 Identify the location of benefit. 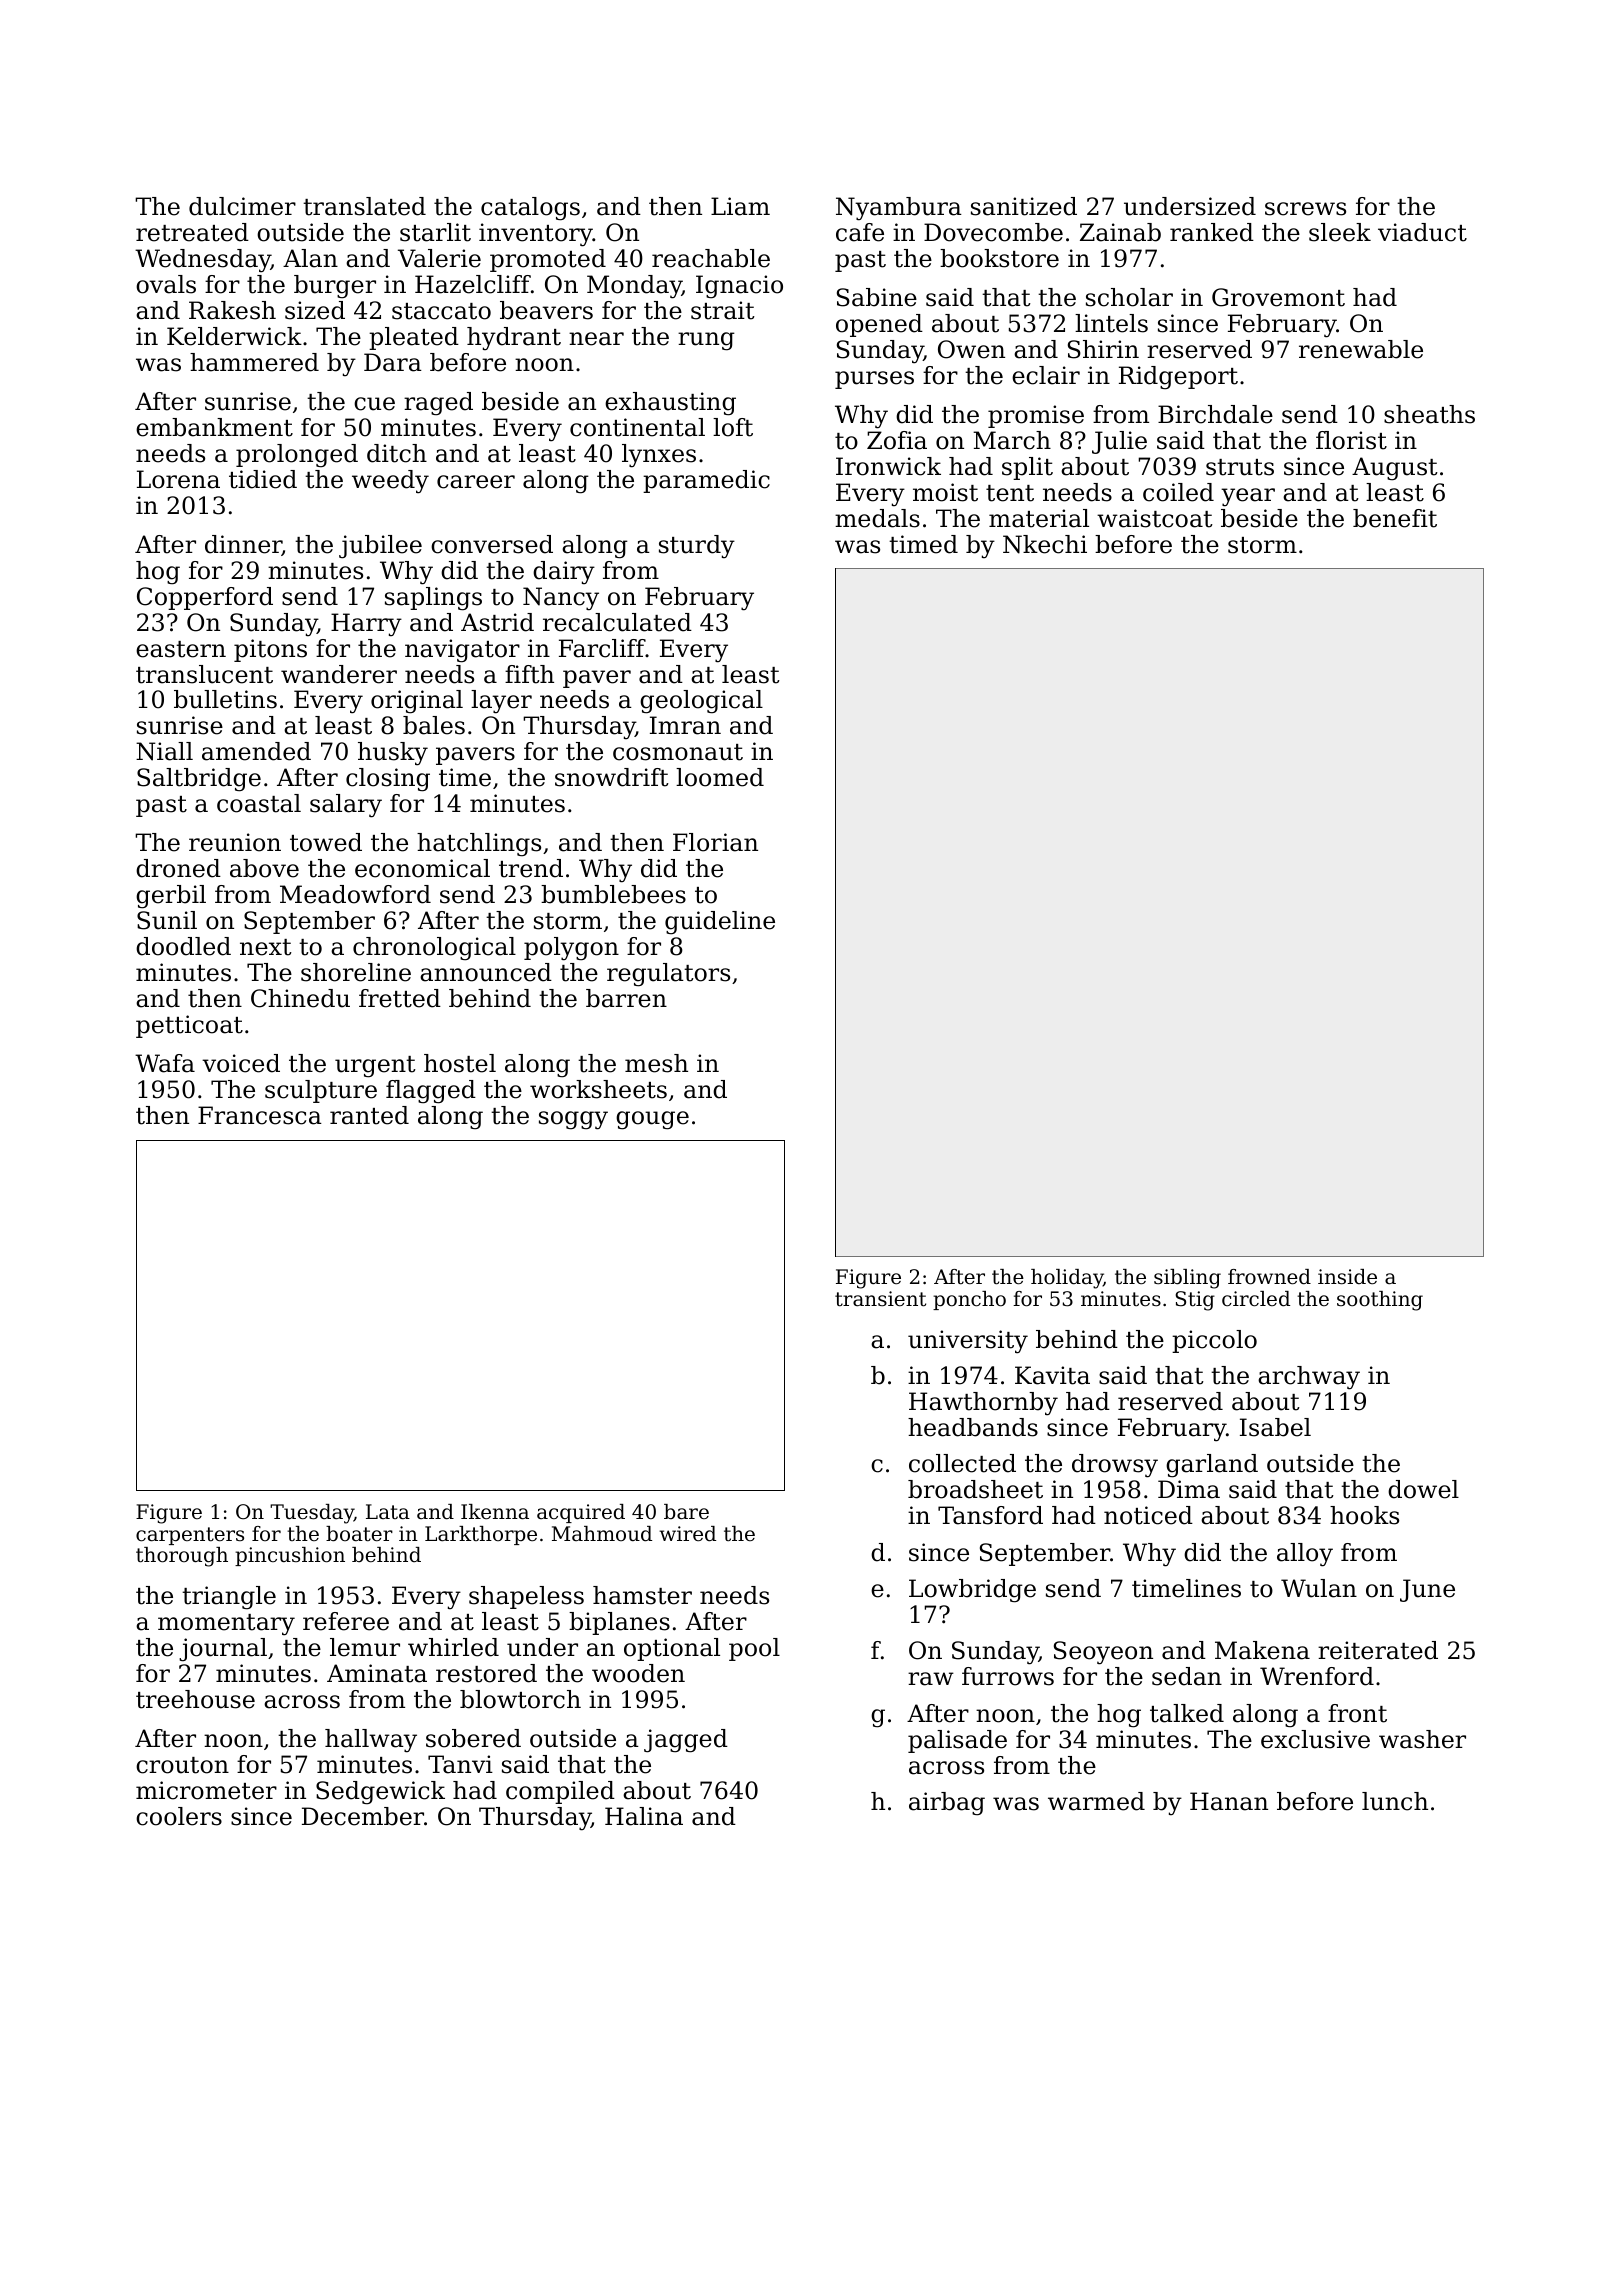
(1395, 518).
